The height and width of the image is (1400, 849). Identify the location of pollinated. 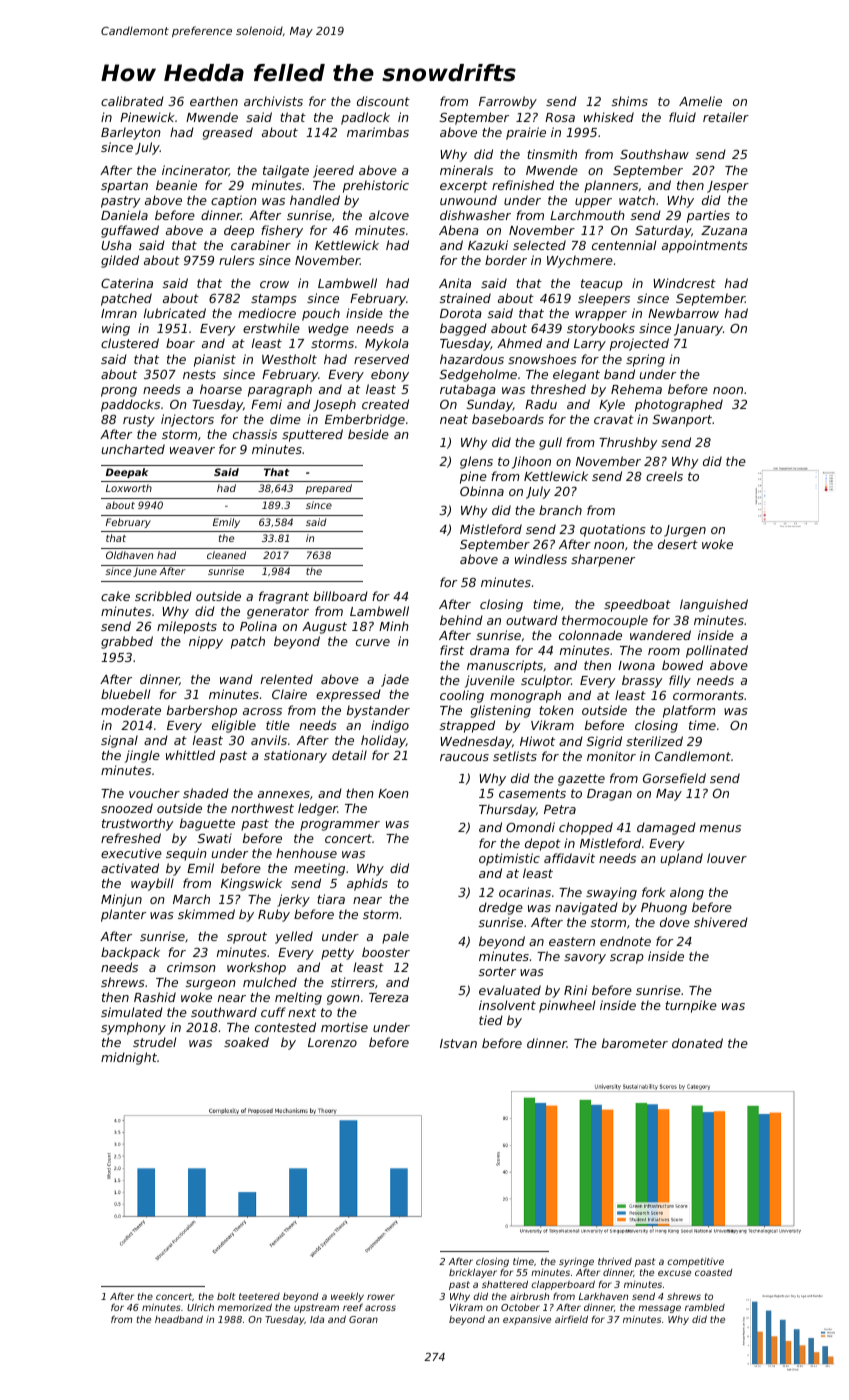
(717, 651).
